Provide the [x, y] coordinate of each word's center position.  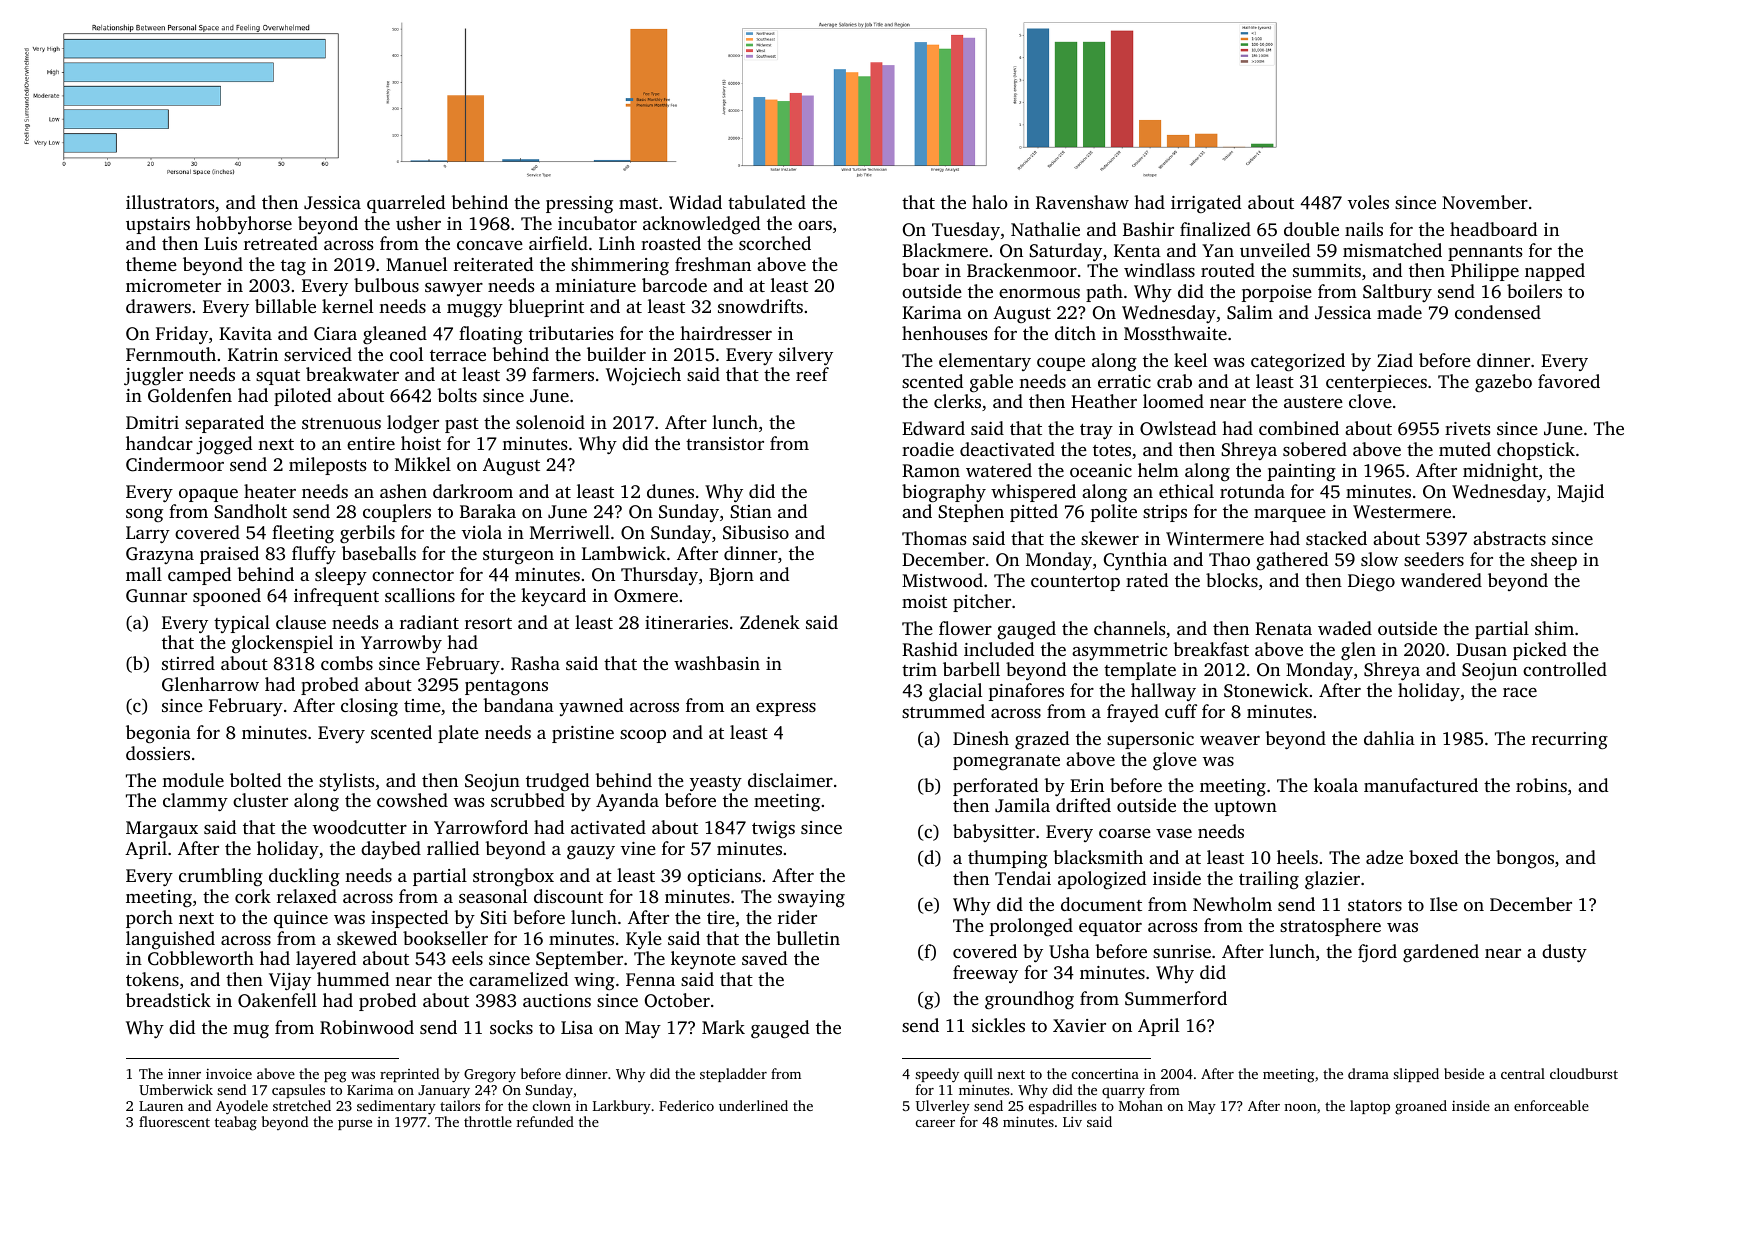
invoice [229, 1074]
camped [199, 576]
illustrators [170, 202]
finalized [1215, 229]
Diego [1371, 583]
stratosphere [1330, 927]
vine [638, 848]
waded [1345, 628]
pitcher [982, 603]
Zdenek [770, 622]
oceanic [1101, 470]
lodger [413, 424]
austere [1313, 402]
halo [990, 202]
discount [568, 896]
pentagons [506, 687]
